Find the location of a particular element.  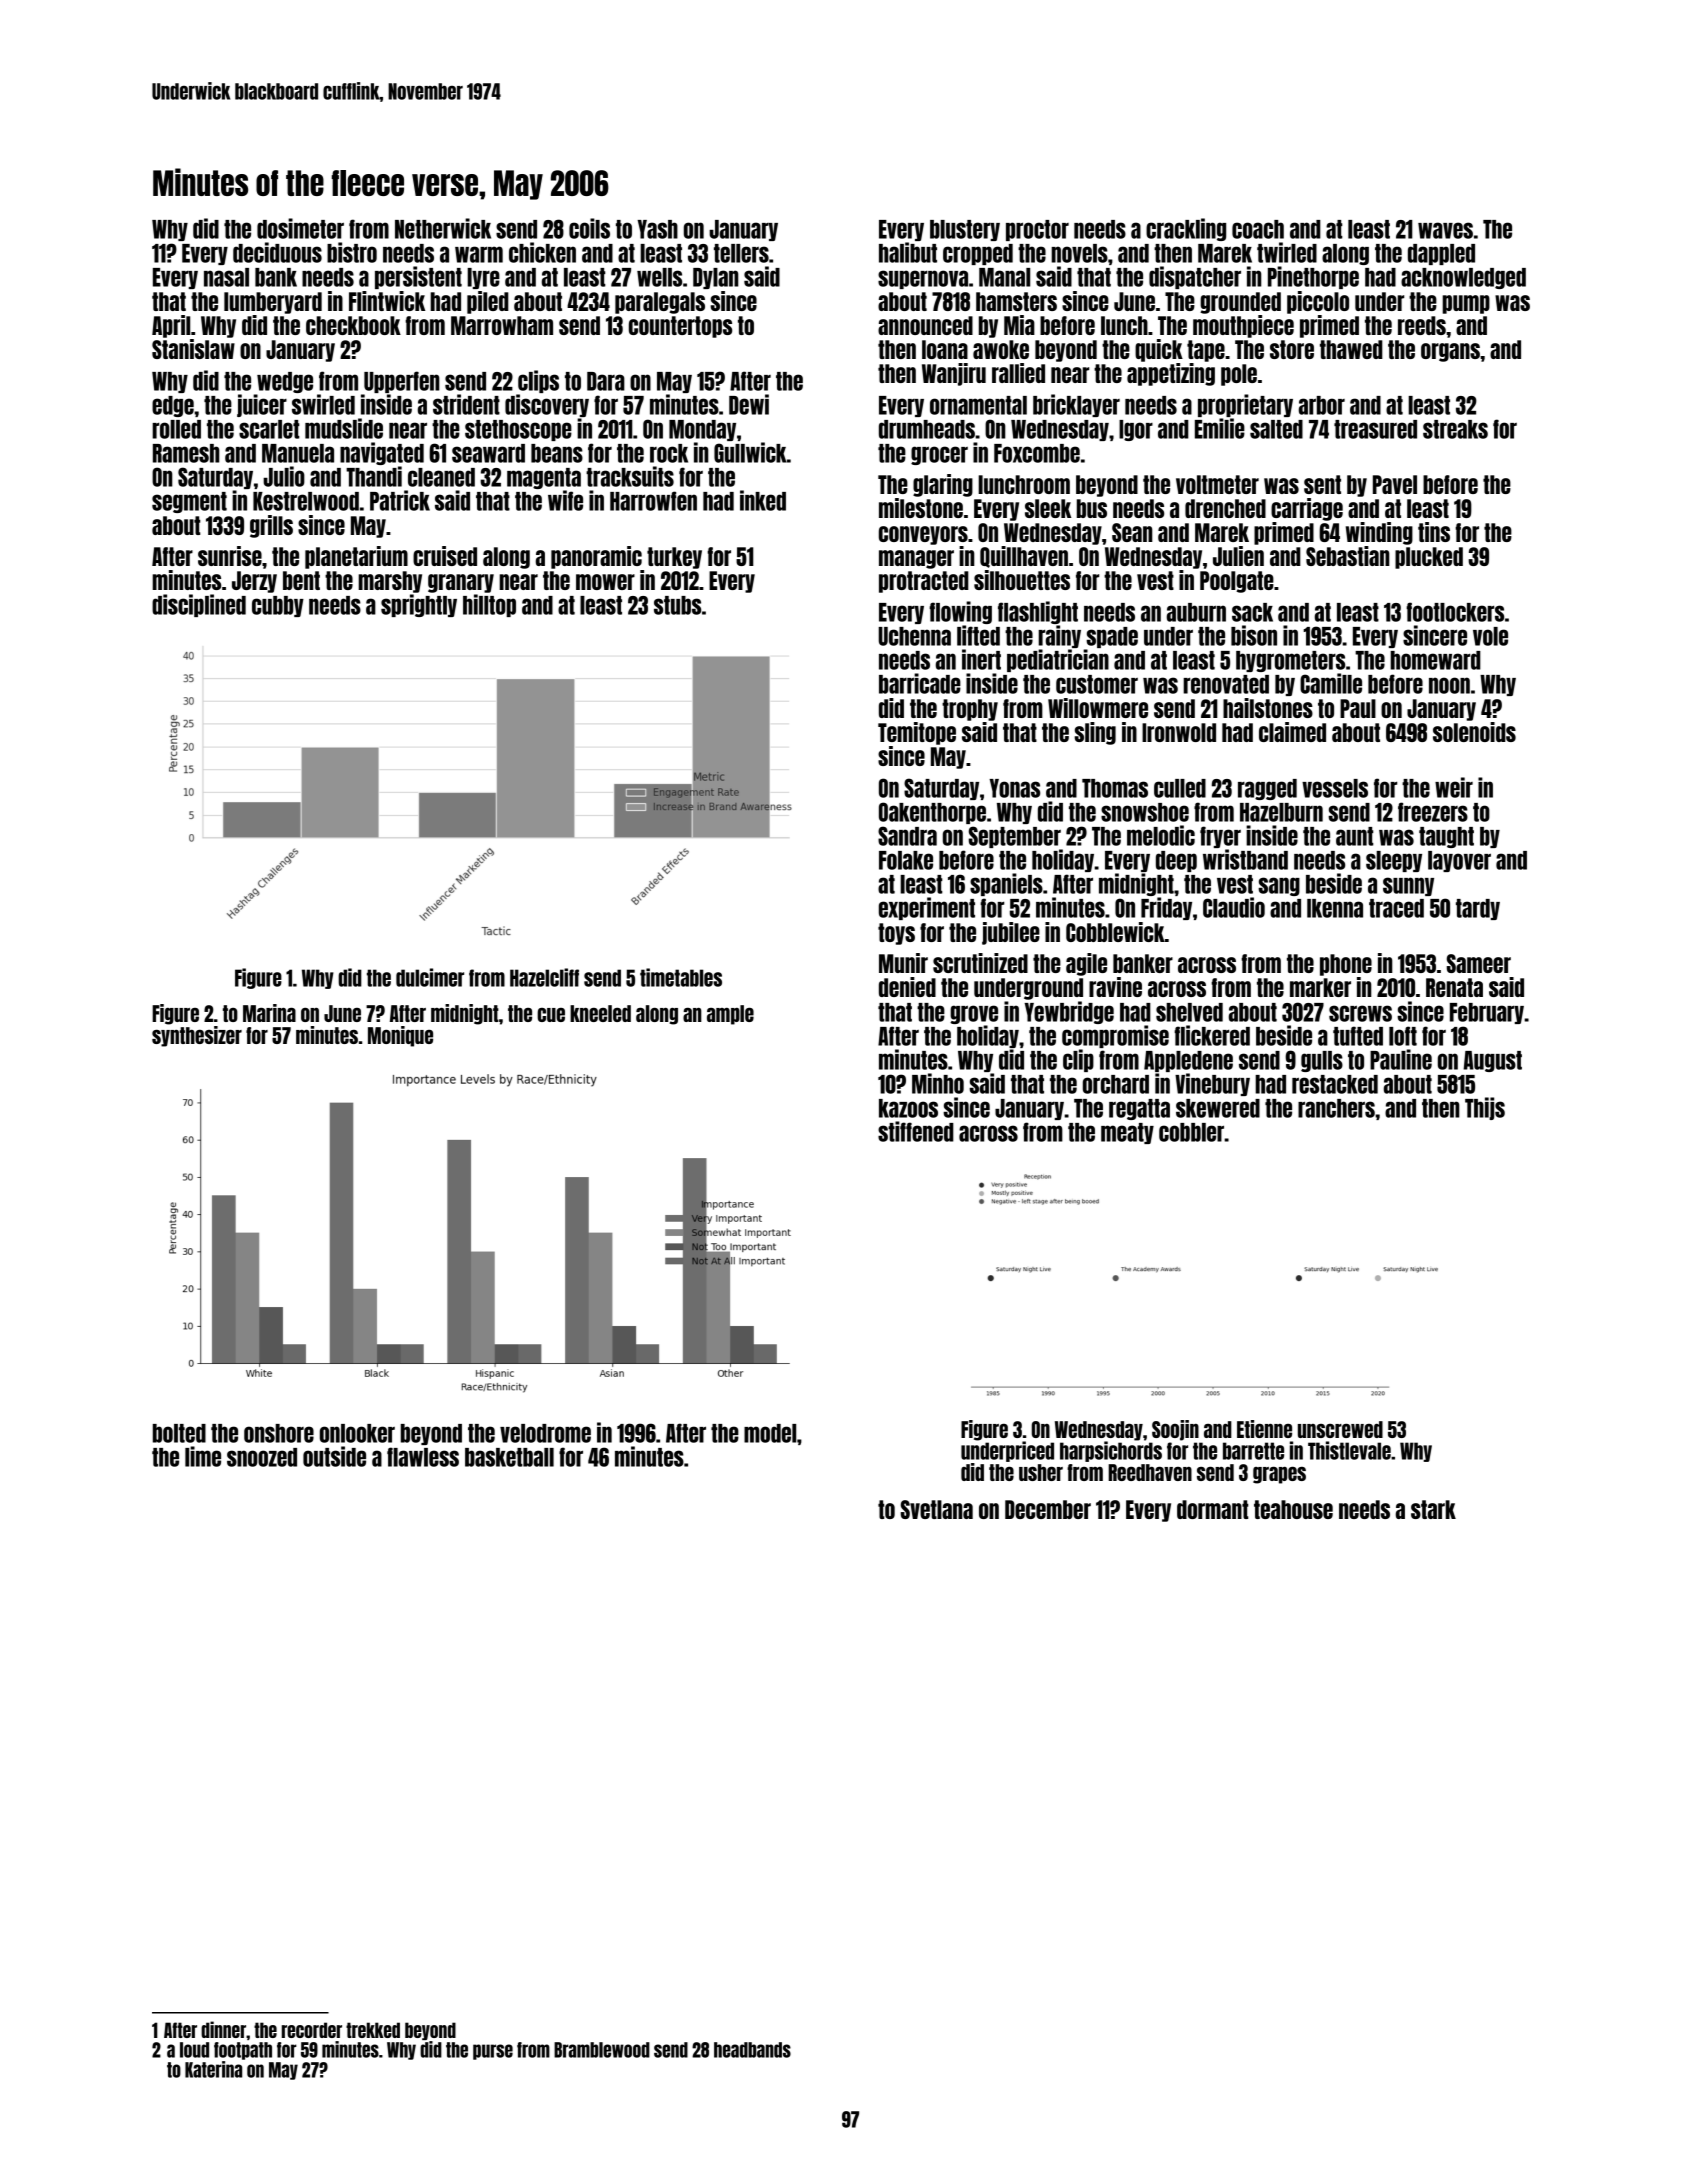

dappled is located at coordinates (1441, 254).
